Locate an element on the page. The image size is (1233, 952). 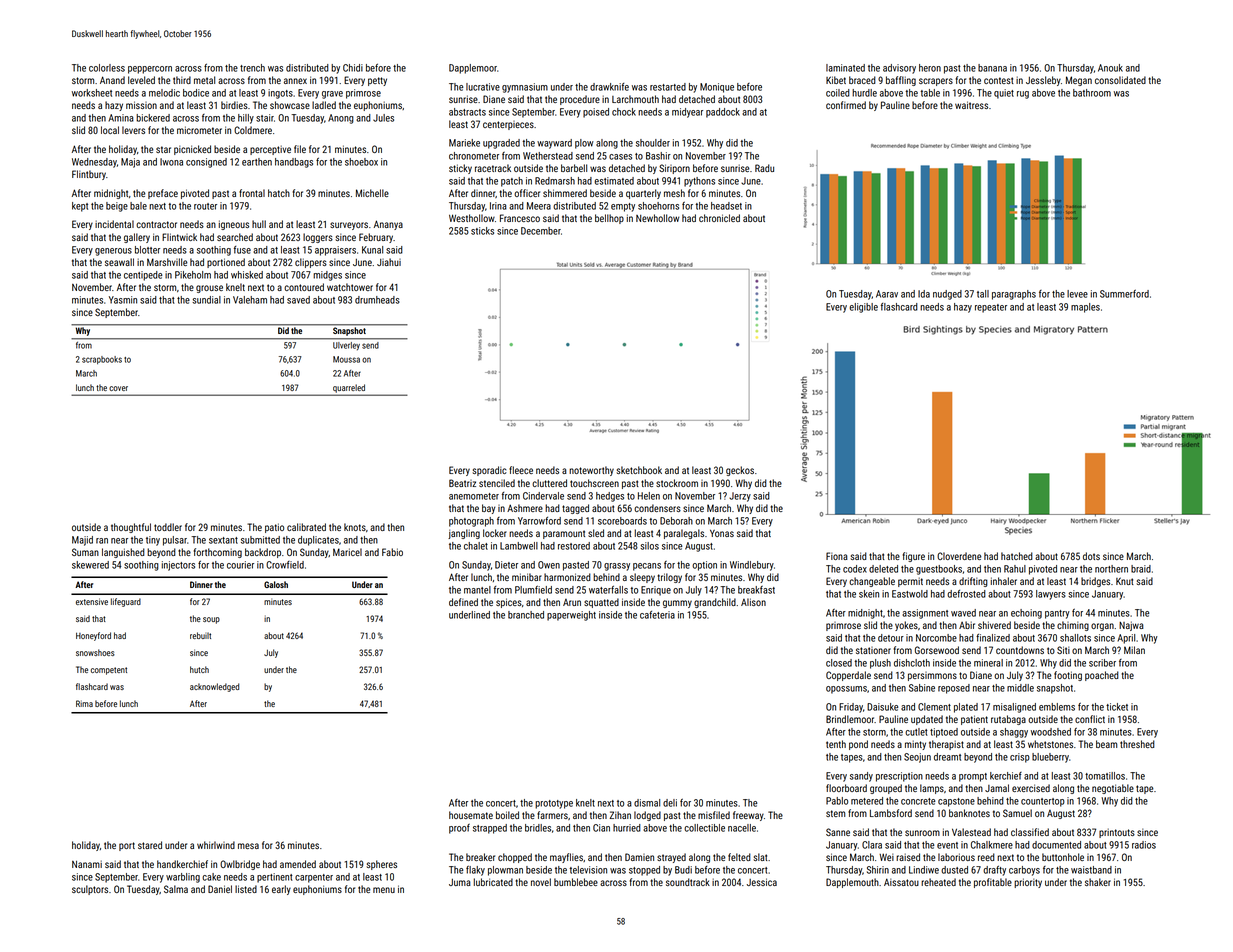
geckos is located at coordinates (740, 471).
